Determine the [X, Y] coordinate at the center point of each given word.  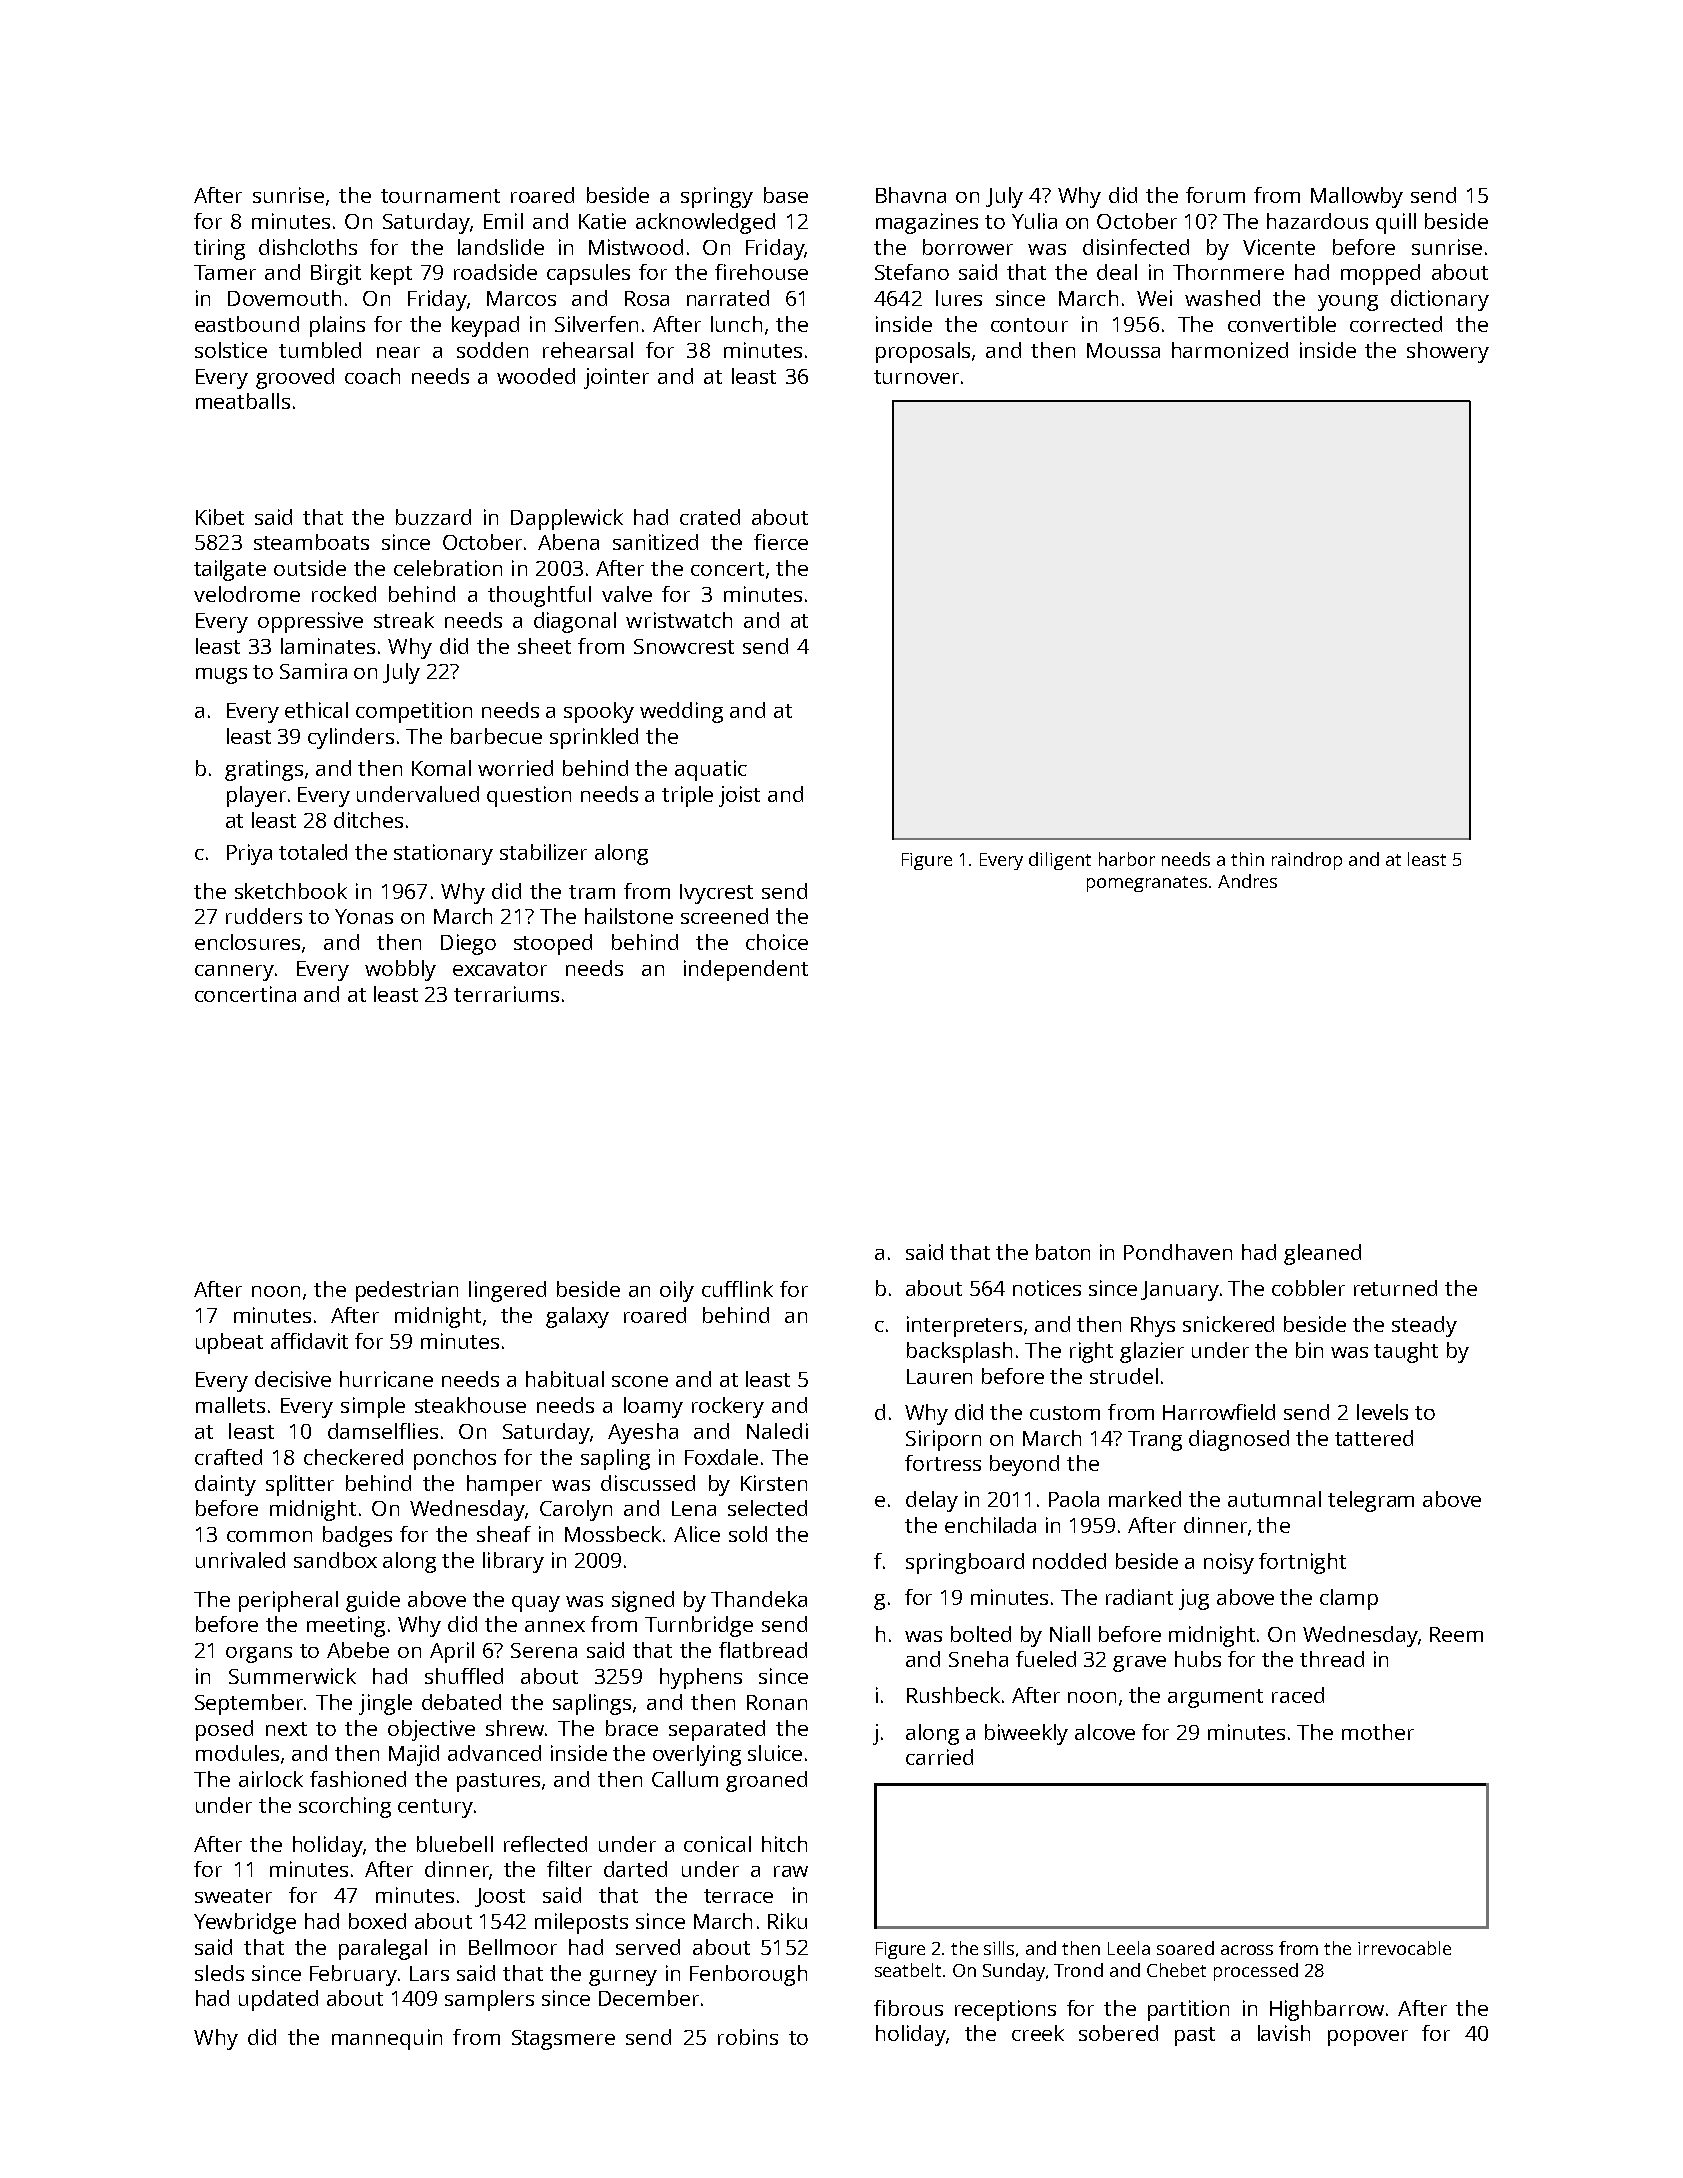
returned [1395, 1288]
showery [1448, 352]
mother [1378, 1732]
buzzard [433, 517]
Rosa [647, 298]
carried [939, 1757]
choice [777, 942]
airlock [271, 1779]
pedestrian [407, 1291]
